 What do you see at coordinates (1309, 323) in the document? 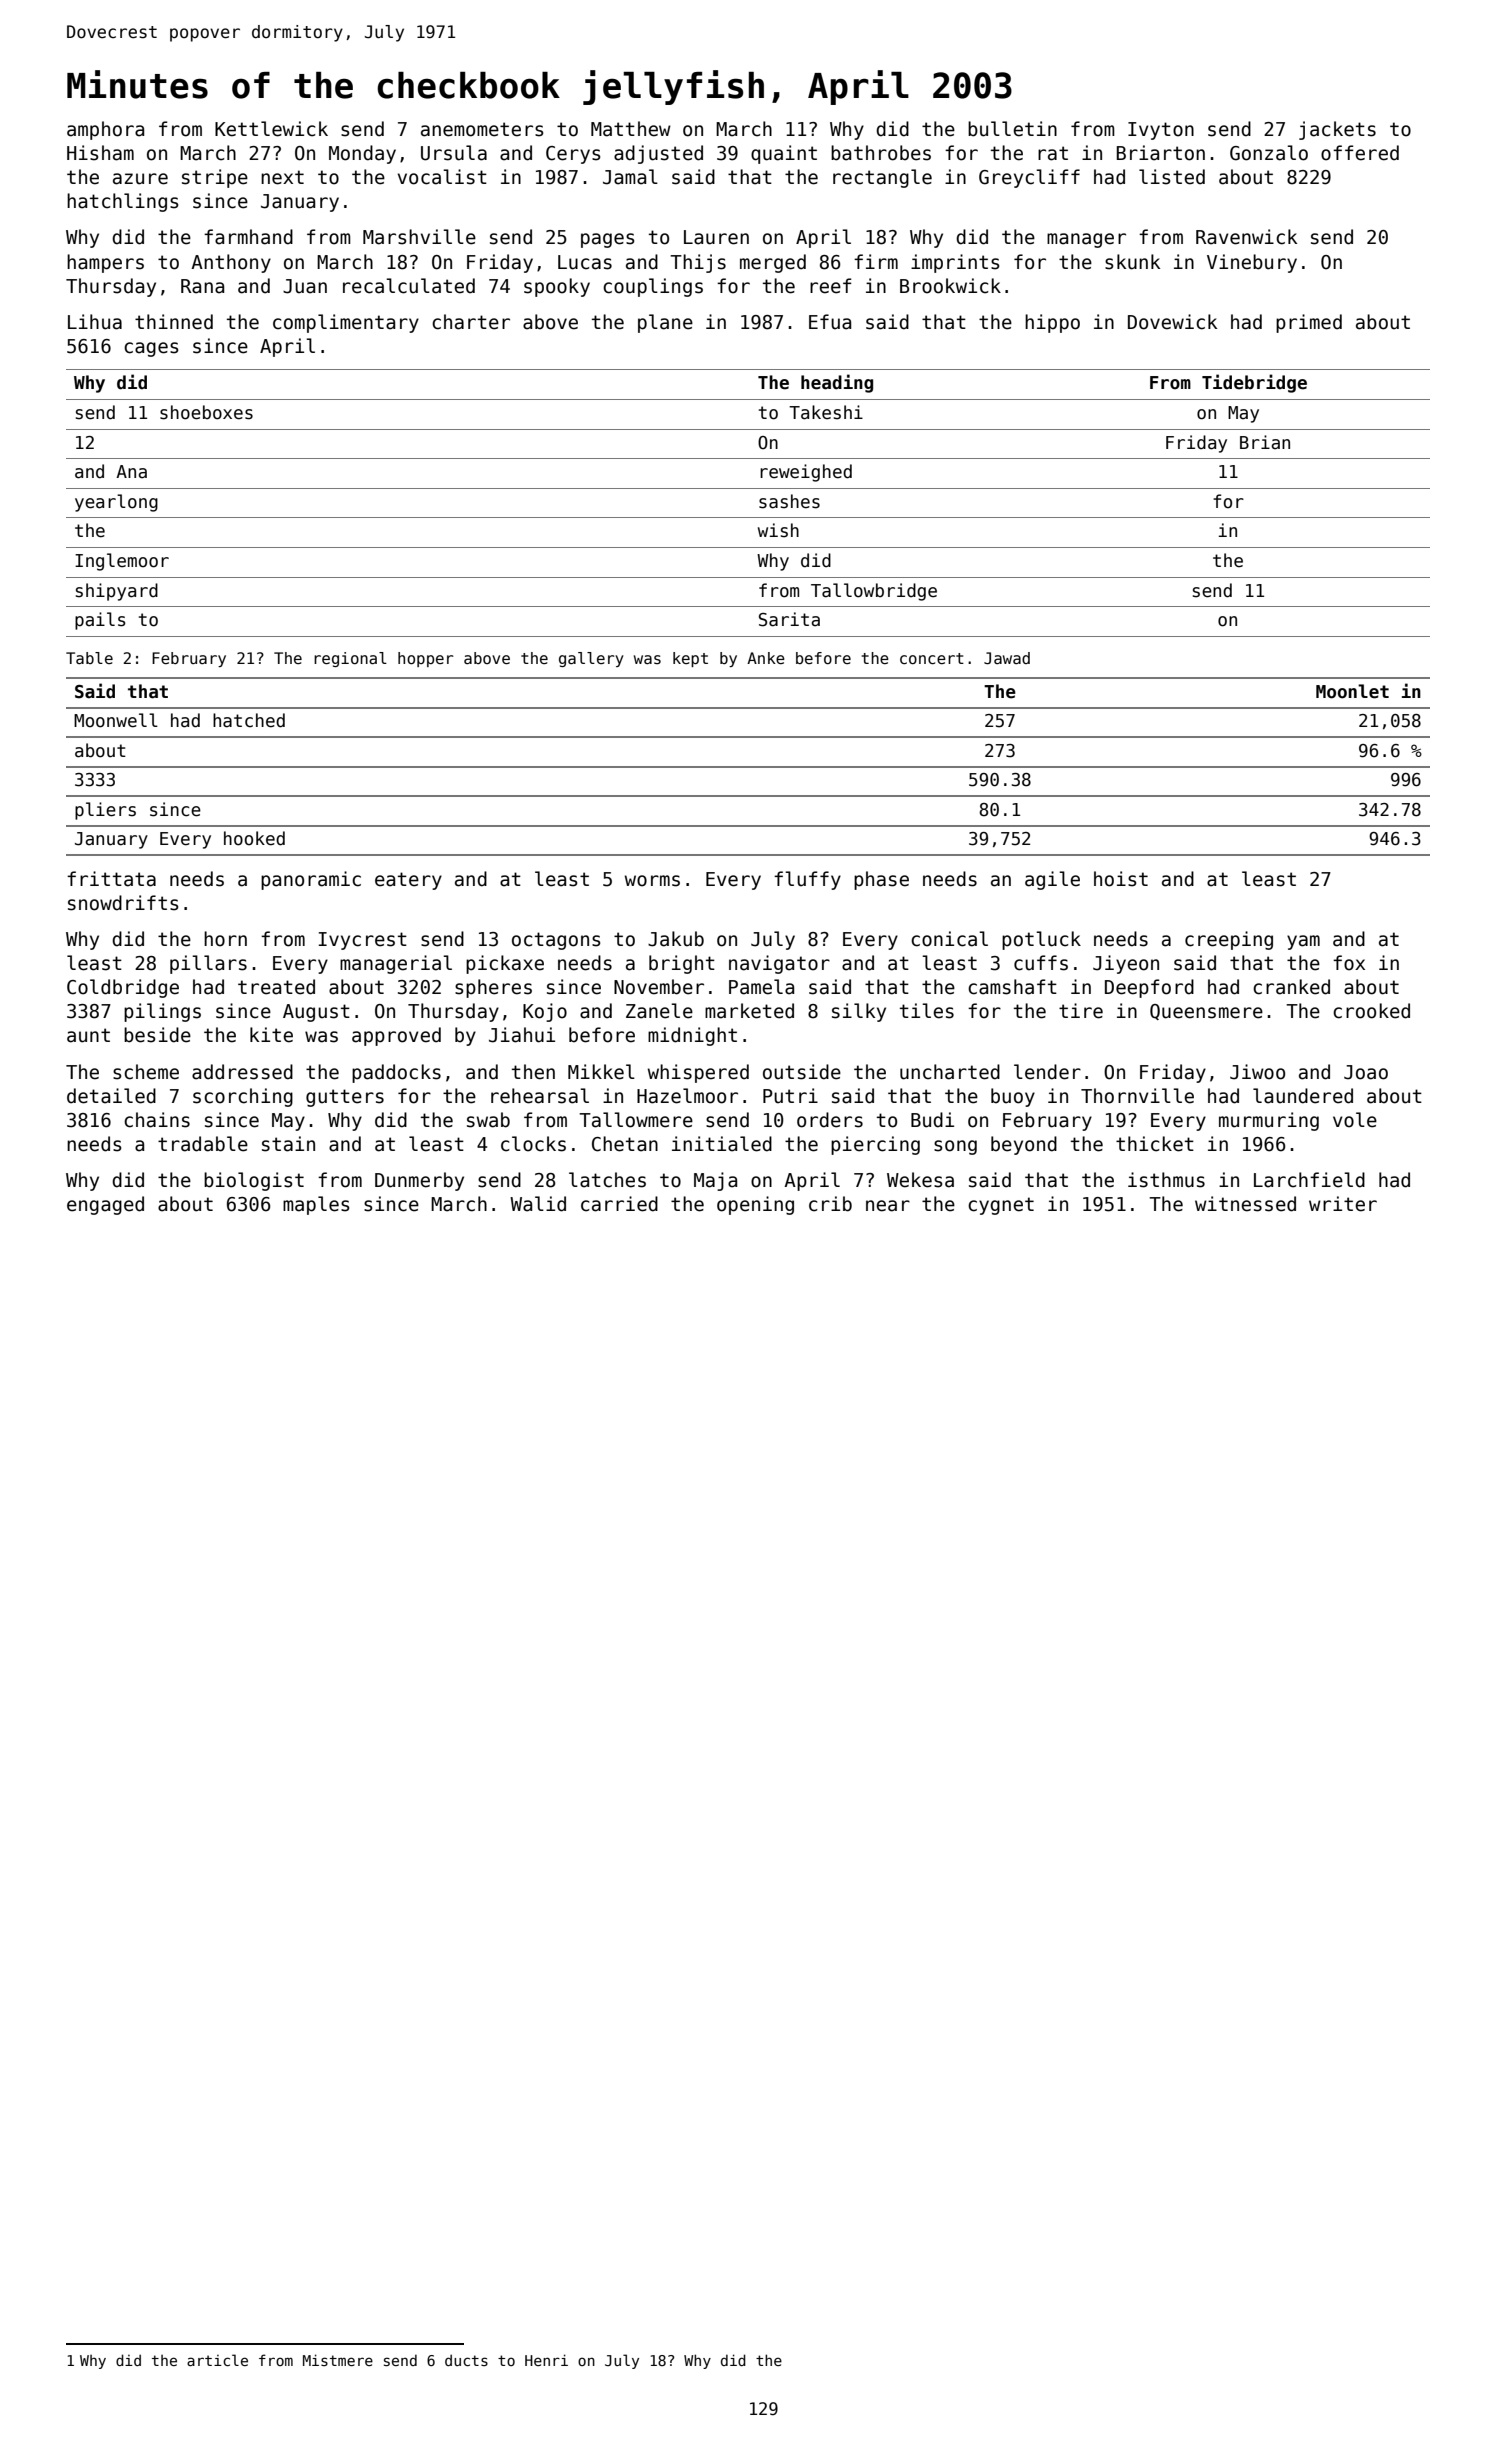
I see `primed` at bounding box center [1309, 323].
